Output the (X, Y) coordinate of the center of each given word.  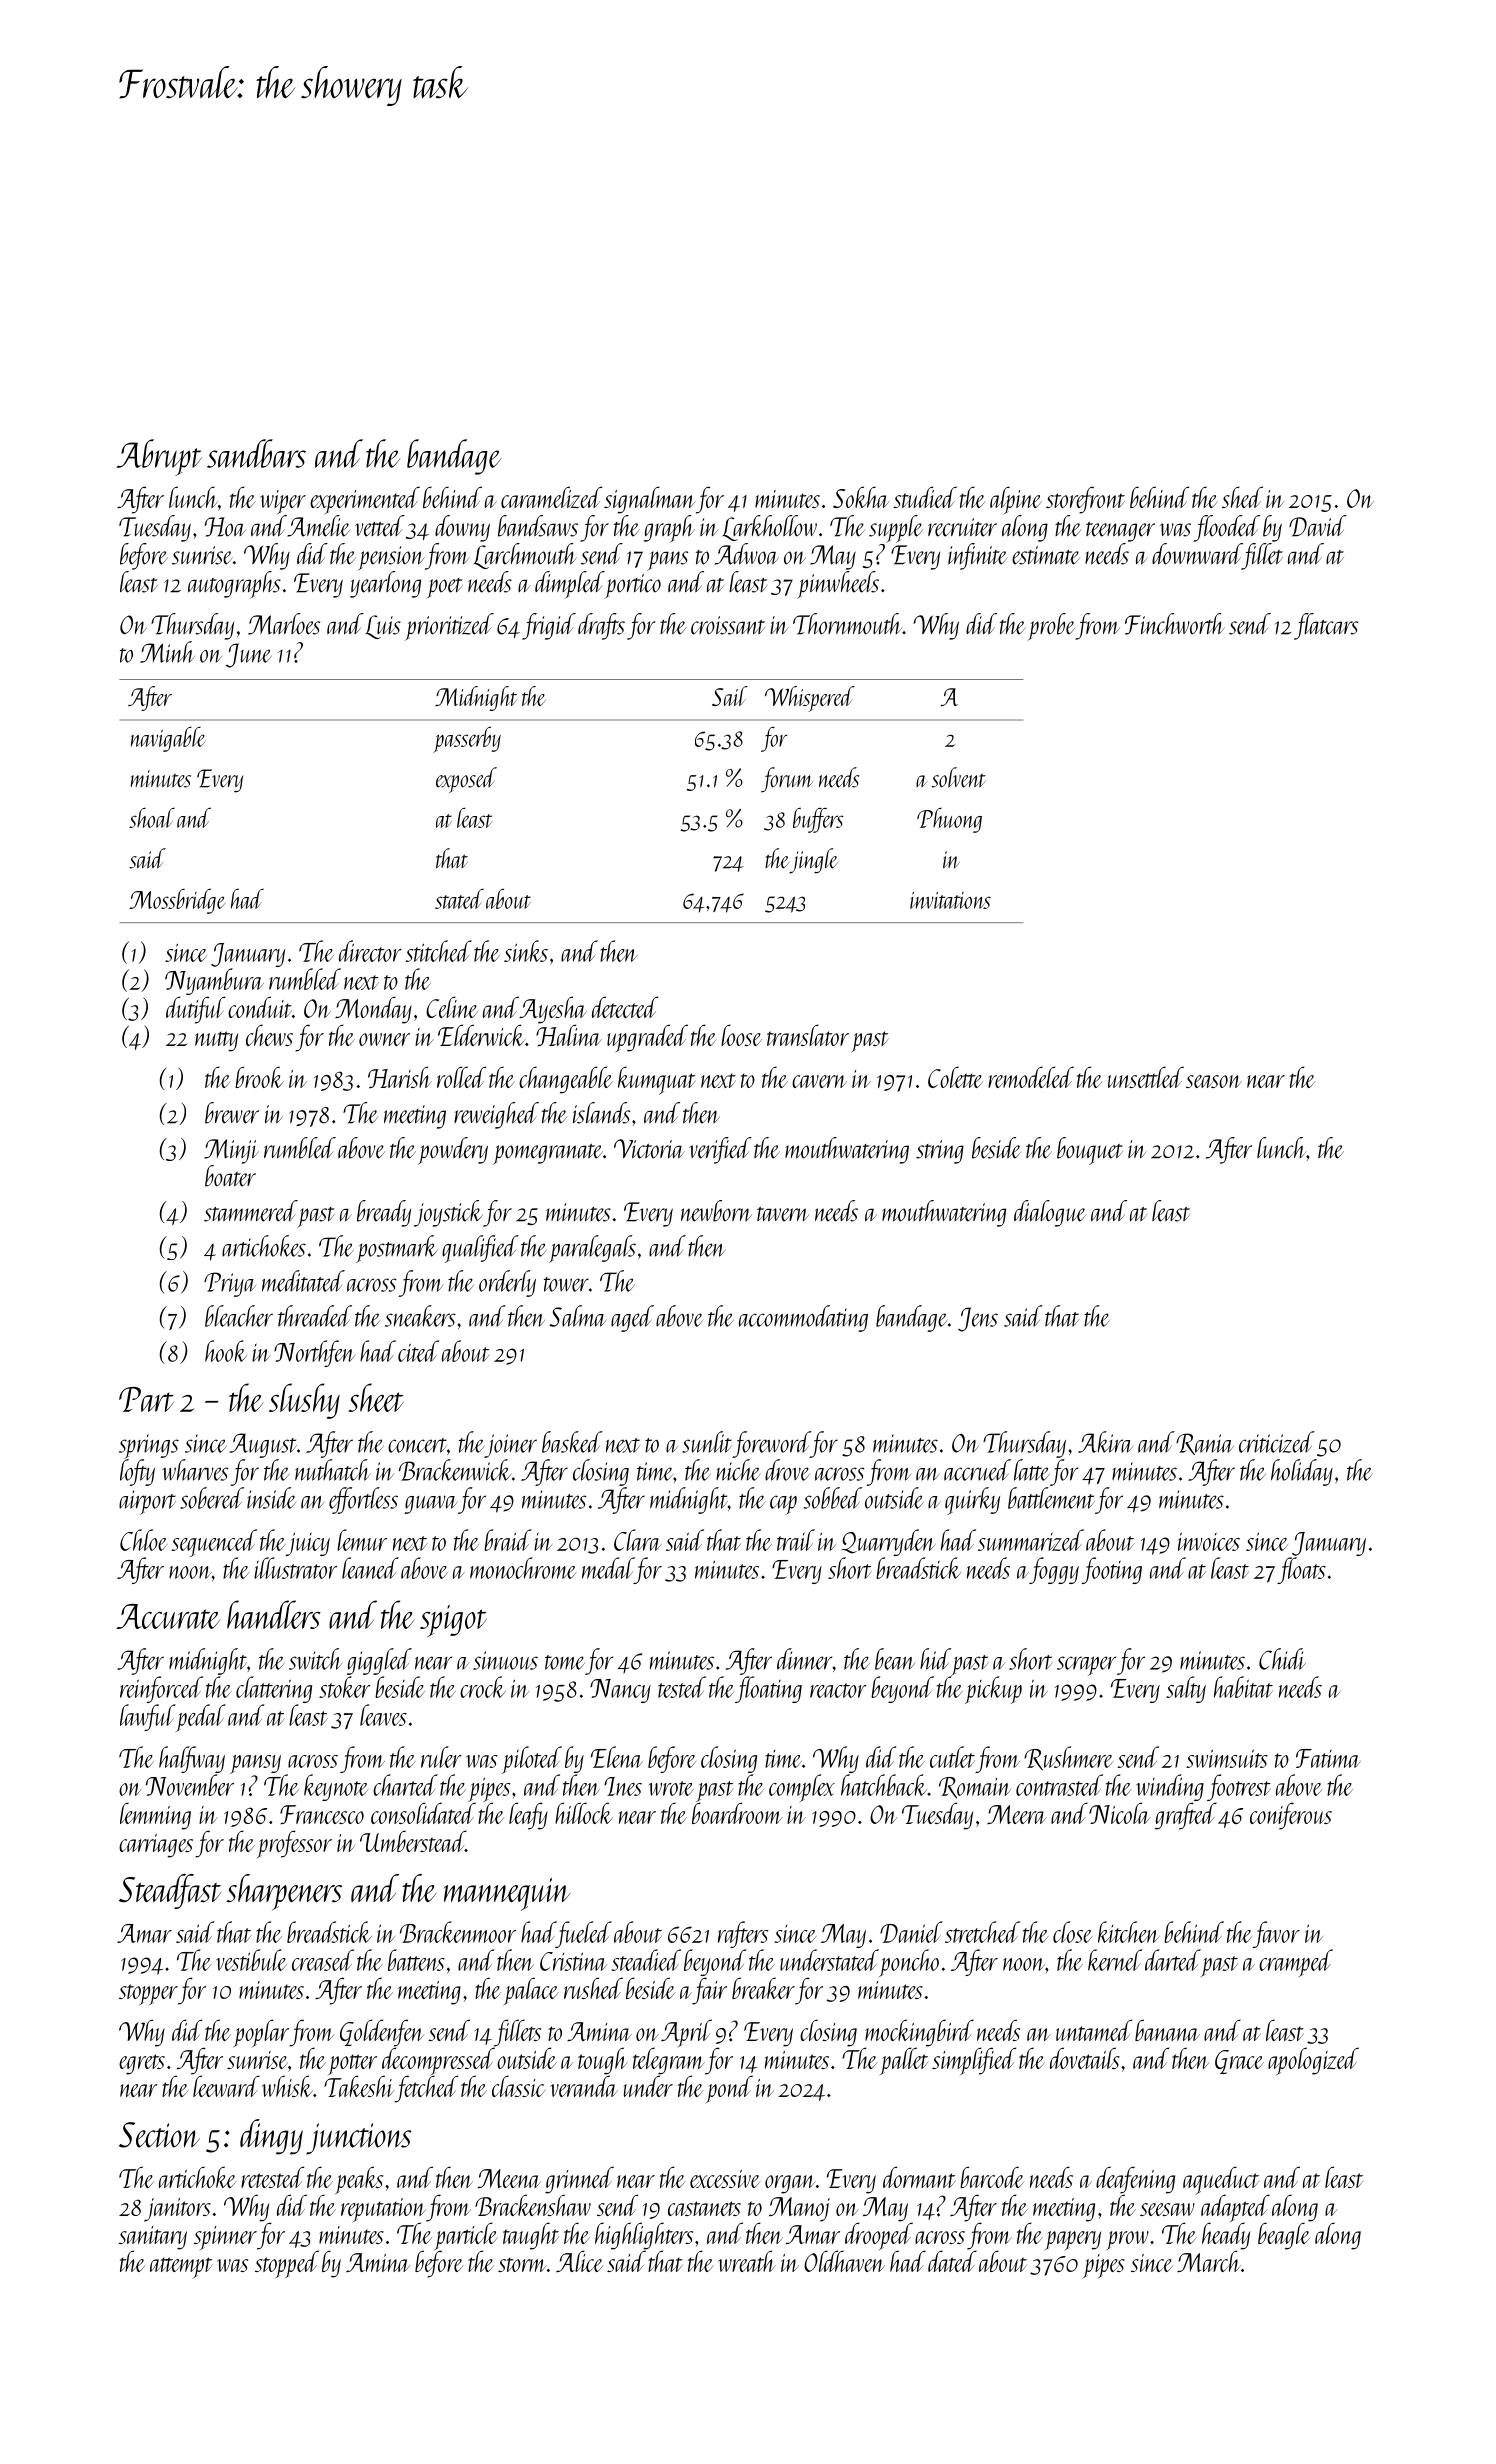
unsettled (1146, 1077)
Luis (383, 627)
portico (633, 586)
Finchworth (1175, 624)
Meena (509, 2178)
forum (787, 780)
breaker (763, 1988)
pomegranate (548, 1154)
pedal (201, 1718)
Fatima (1328, 1758)
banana (1167, 2030)
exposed (466, 780)
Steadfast (170, 1891)
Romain (975, 1788)
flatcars (1326, 626)
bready (384, 1213)
